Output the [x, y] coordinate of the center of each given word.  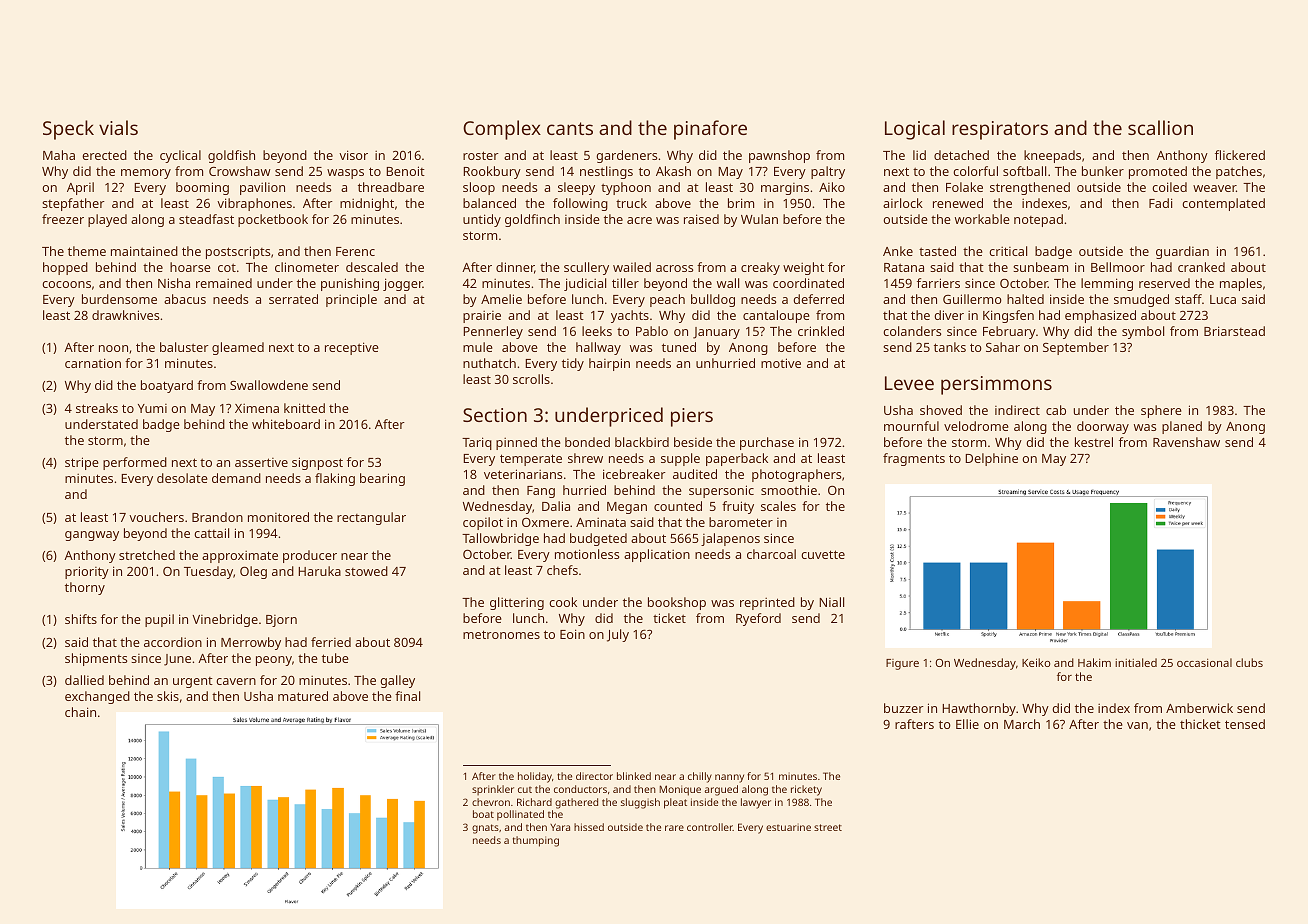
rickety [806, 790]
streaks [97, 408]
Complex [502, 130]
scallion [1160, 127]
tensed [1245, 724]
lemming [1107, 284]
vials [118, 127]
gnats [485, 829]
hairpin [609, 364]
